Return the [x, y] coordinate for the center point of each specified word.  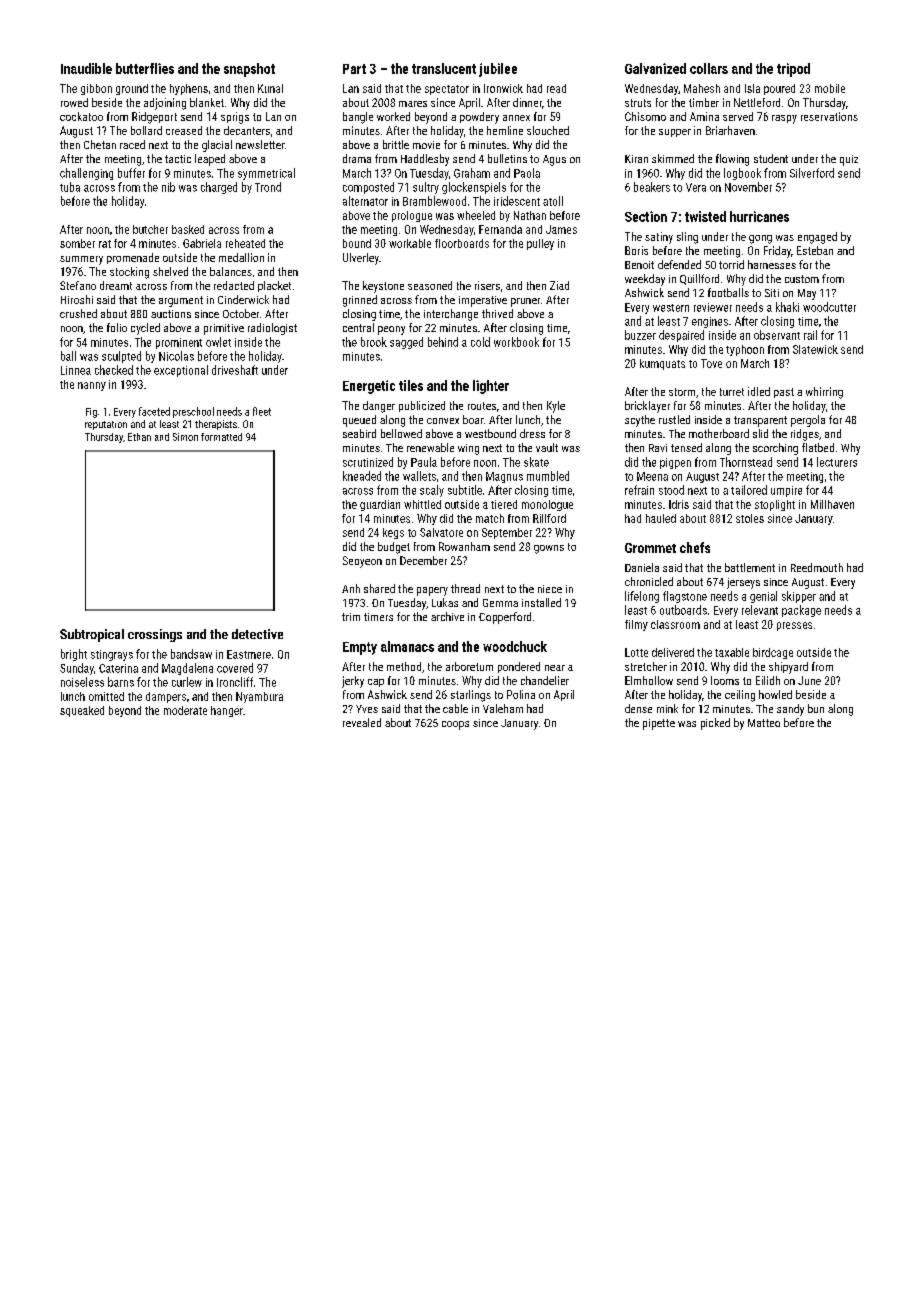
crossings [155, 635]
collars [709, 68]
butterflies [145, 68]
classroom [675, 624]
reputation [106, 425]
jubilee [498, 70]
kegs [393, 533]
